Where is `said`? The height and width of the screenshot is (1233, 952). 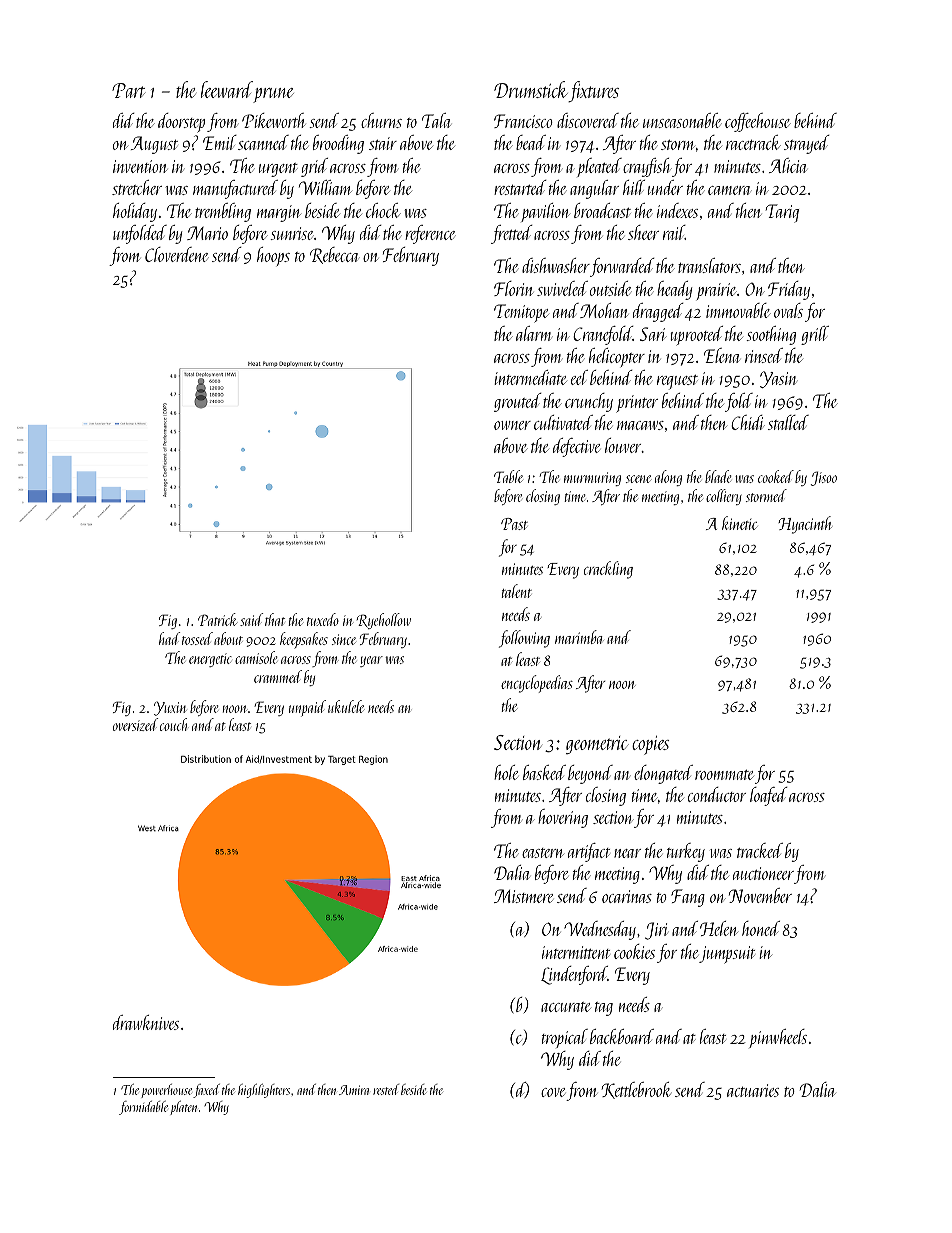
said is located at coordinates (251, 619).
